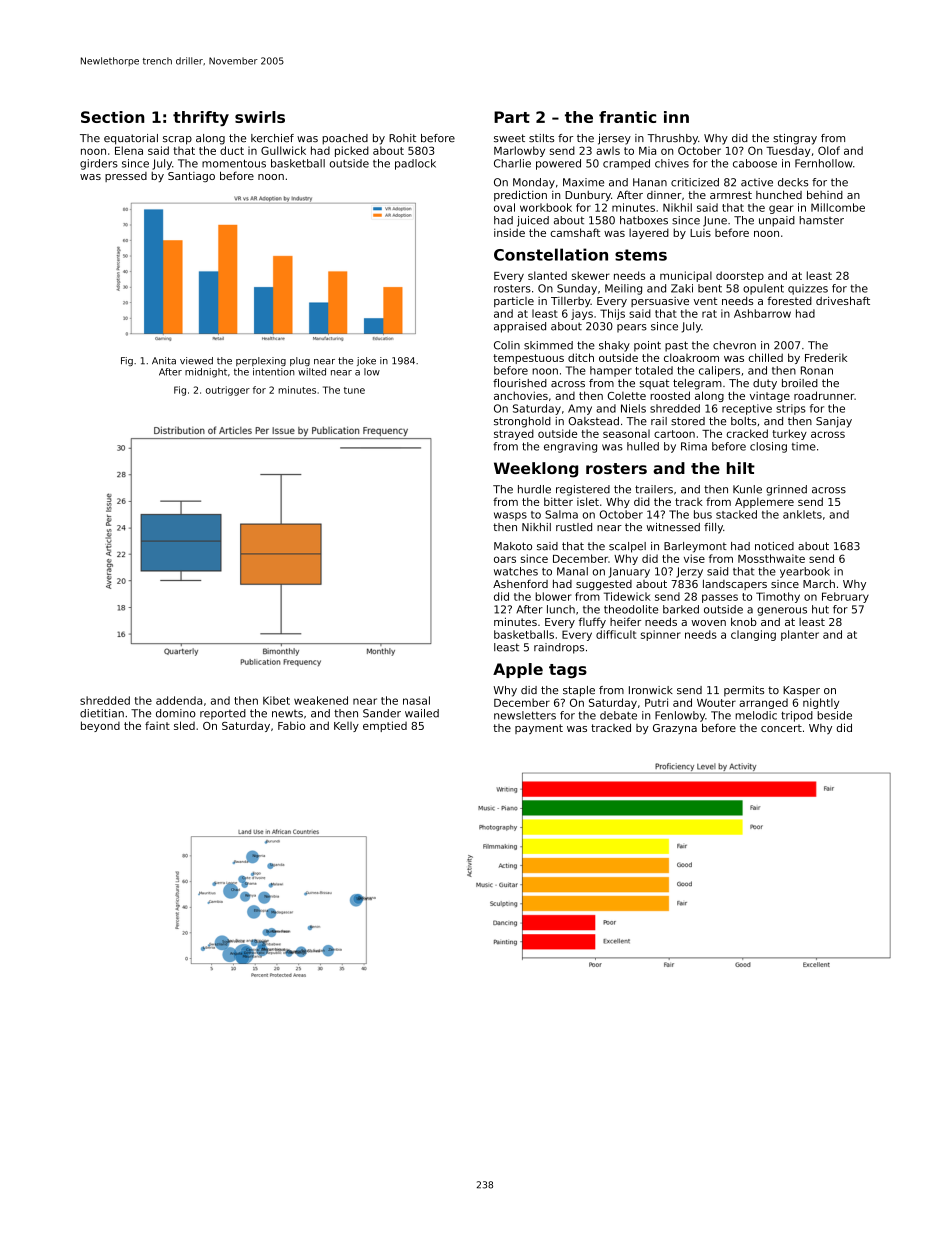 The image size is (952, 1233). Describe the element at coordinates (223, 714) in the screenshot. I see `reported` at that location.
